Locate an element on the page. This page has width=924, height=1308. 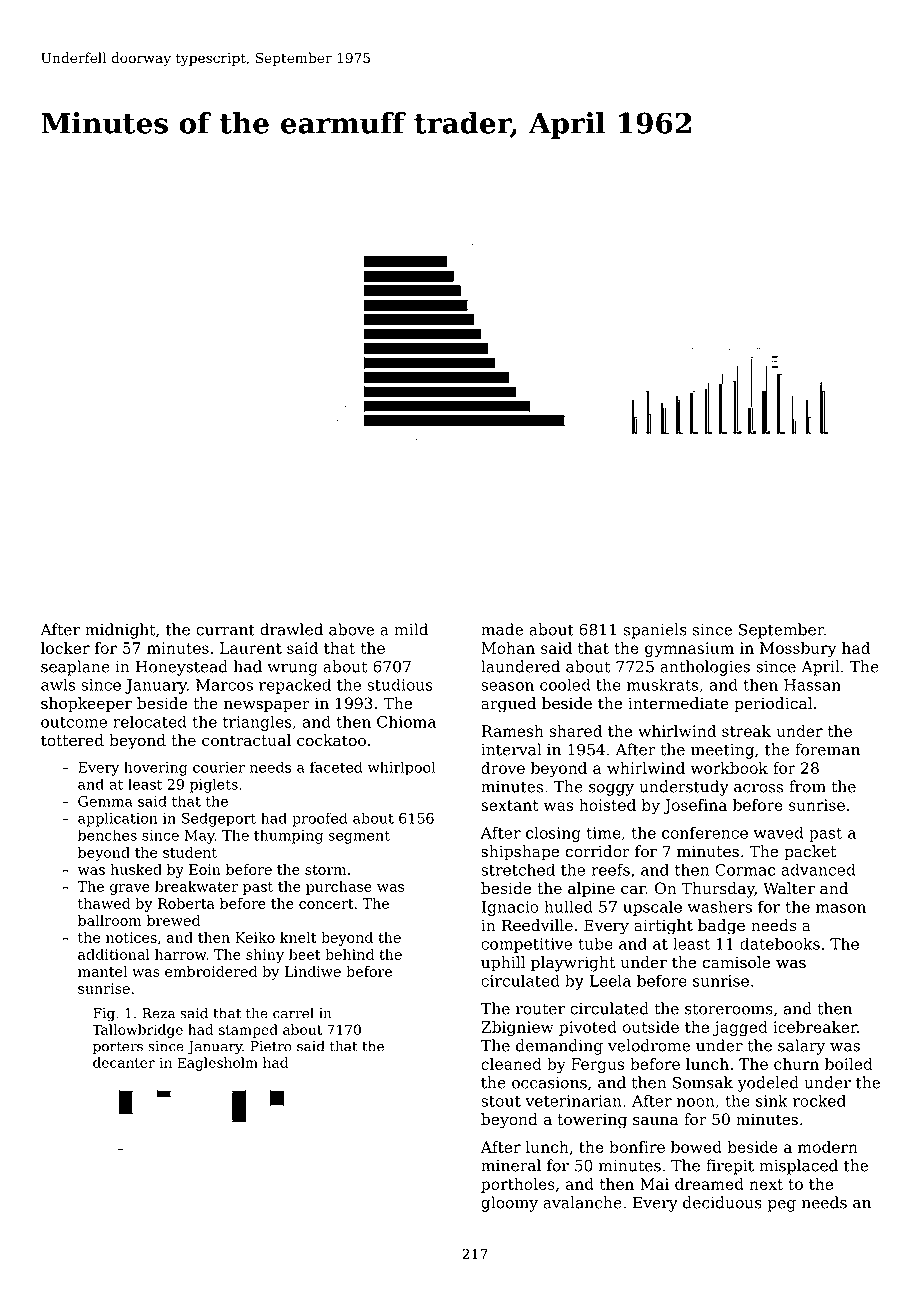
wrung is located at coordinates (292, 670).
